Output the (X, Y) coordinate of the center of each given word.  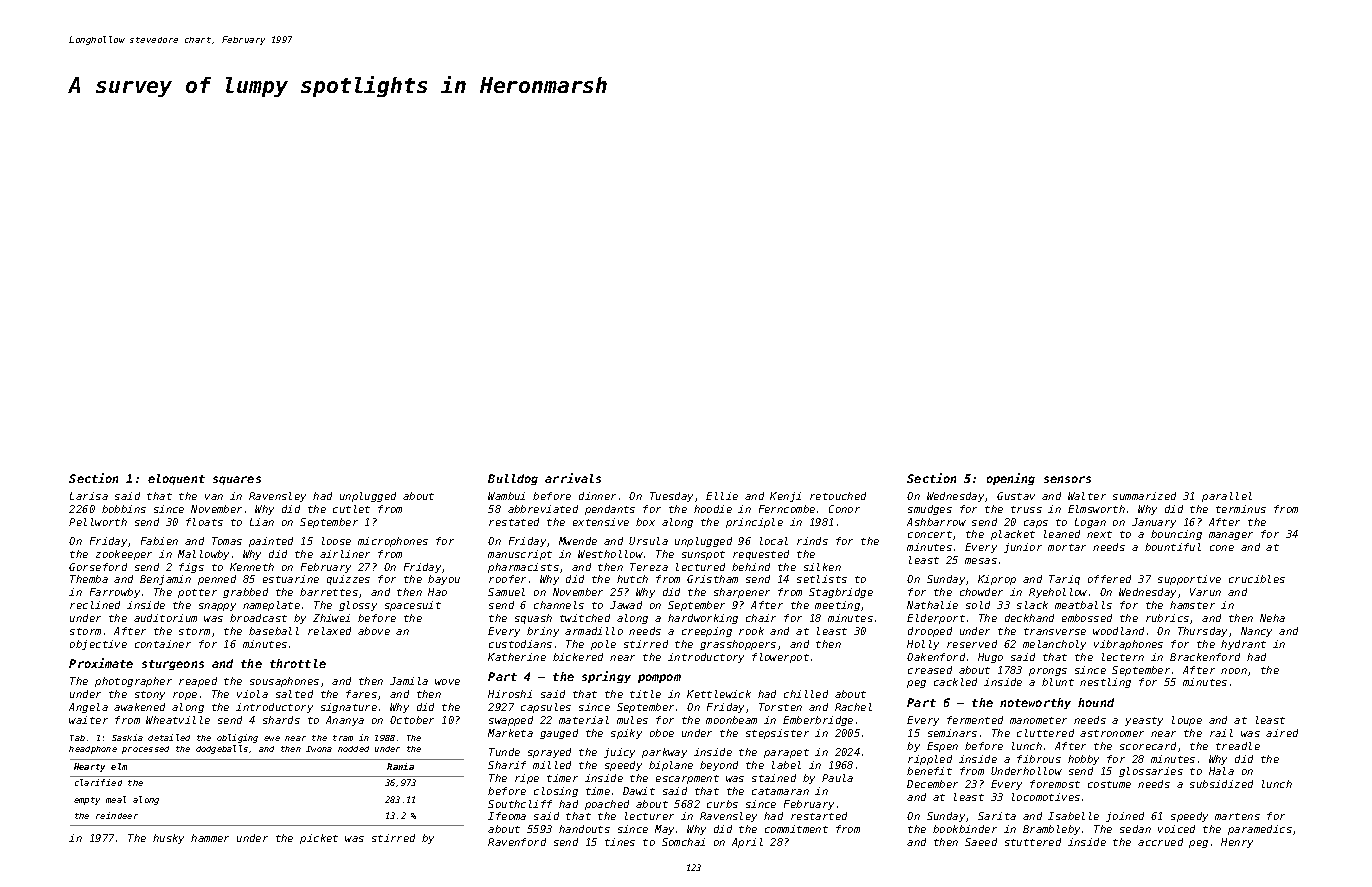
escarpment (687, 779)
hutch (632, 579)
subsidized (1221, 784)
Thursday (1202, 632)
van (214, 497)
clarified (98, 782)
